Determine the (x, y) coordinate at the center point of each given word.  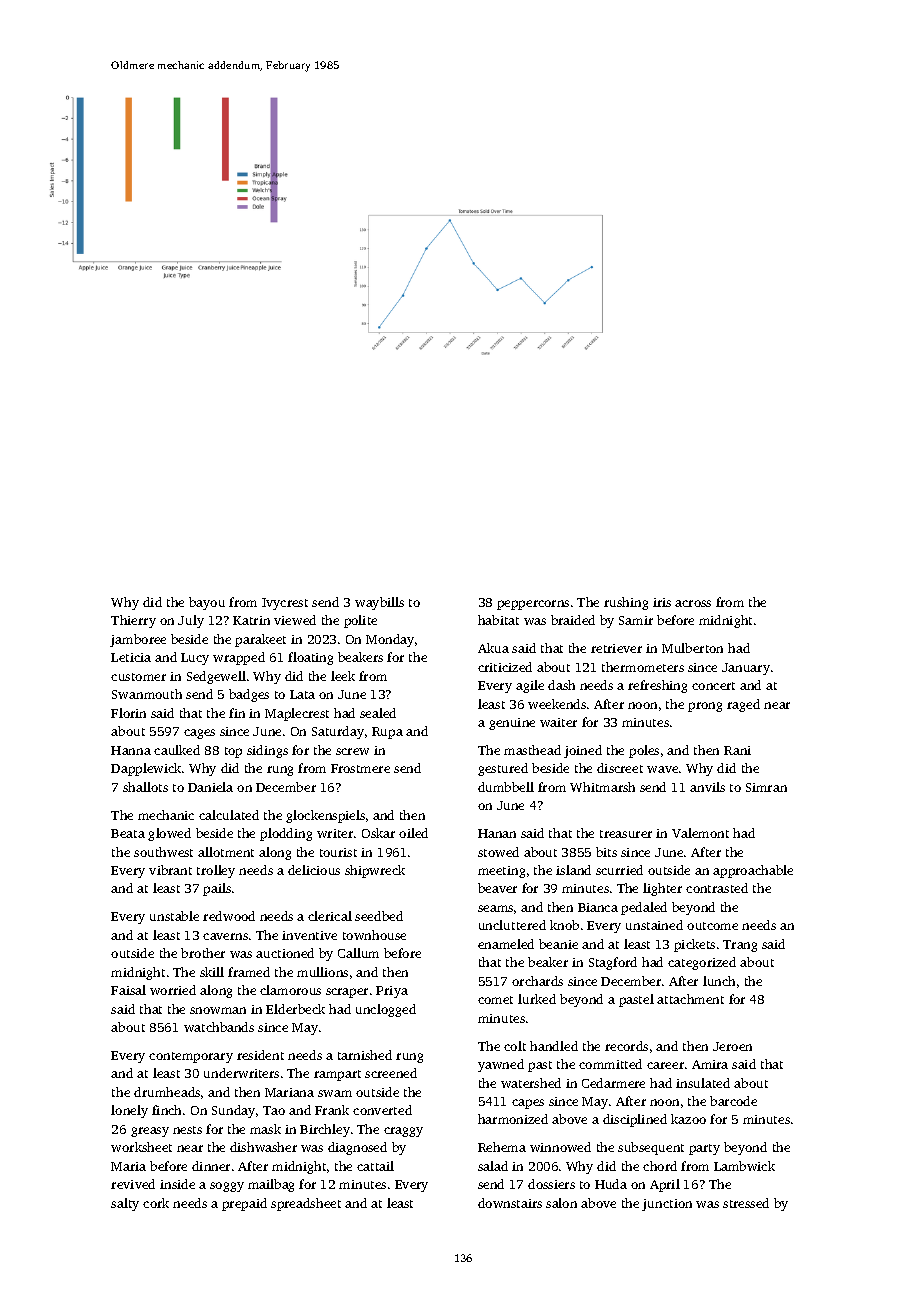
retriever (616, 648)
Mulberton (692, 648)
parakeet (260, 640)
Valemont (700, 833)
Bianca (598, 907)
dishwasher (263, 1147)
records (626, 1046)
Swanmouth (147, 694)
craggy (403, 1132)
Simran (766, 787)
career (665, 1065)
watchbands (219, 1027)
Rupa (387, 733)
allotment (226, 852)
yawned (501, 1065)
